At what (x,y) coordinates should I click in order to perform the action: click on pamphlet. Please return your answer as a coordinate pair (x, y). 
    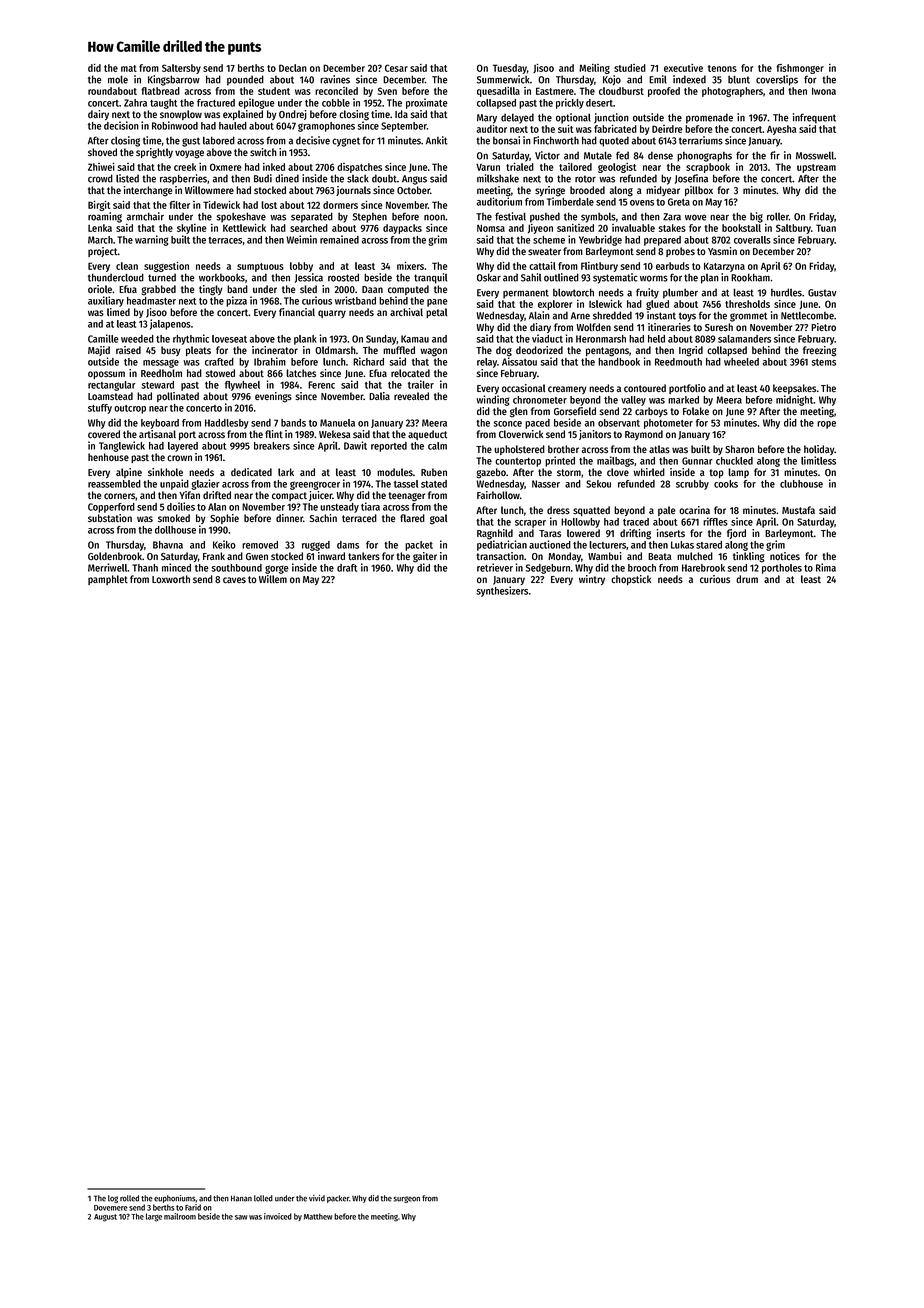
    Looking at the image, I should click on (108, 580).
